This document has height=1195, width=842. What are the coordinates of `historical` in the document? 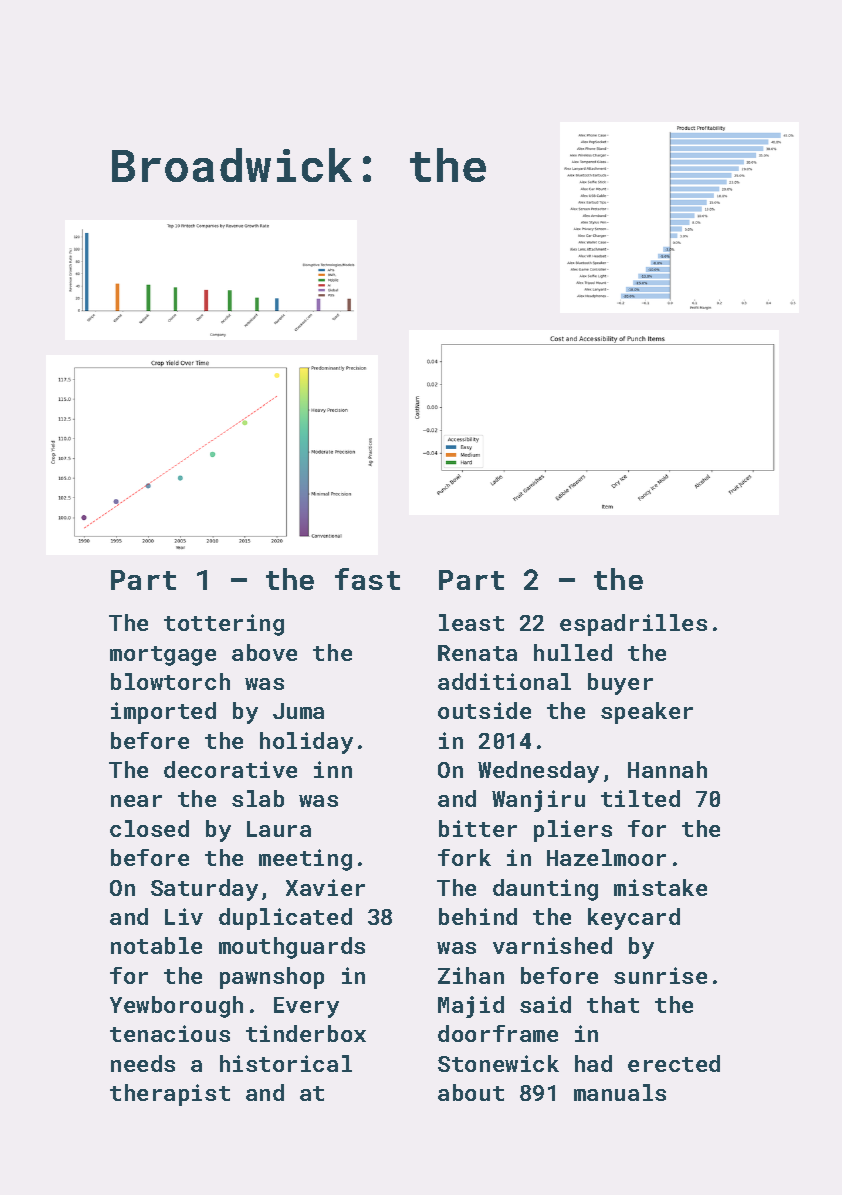 It's located at (286, 1063).
